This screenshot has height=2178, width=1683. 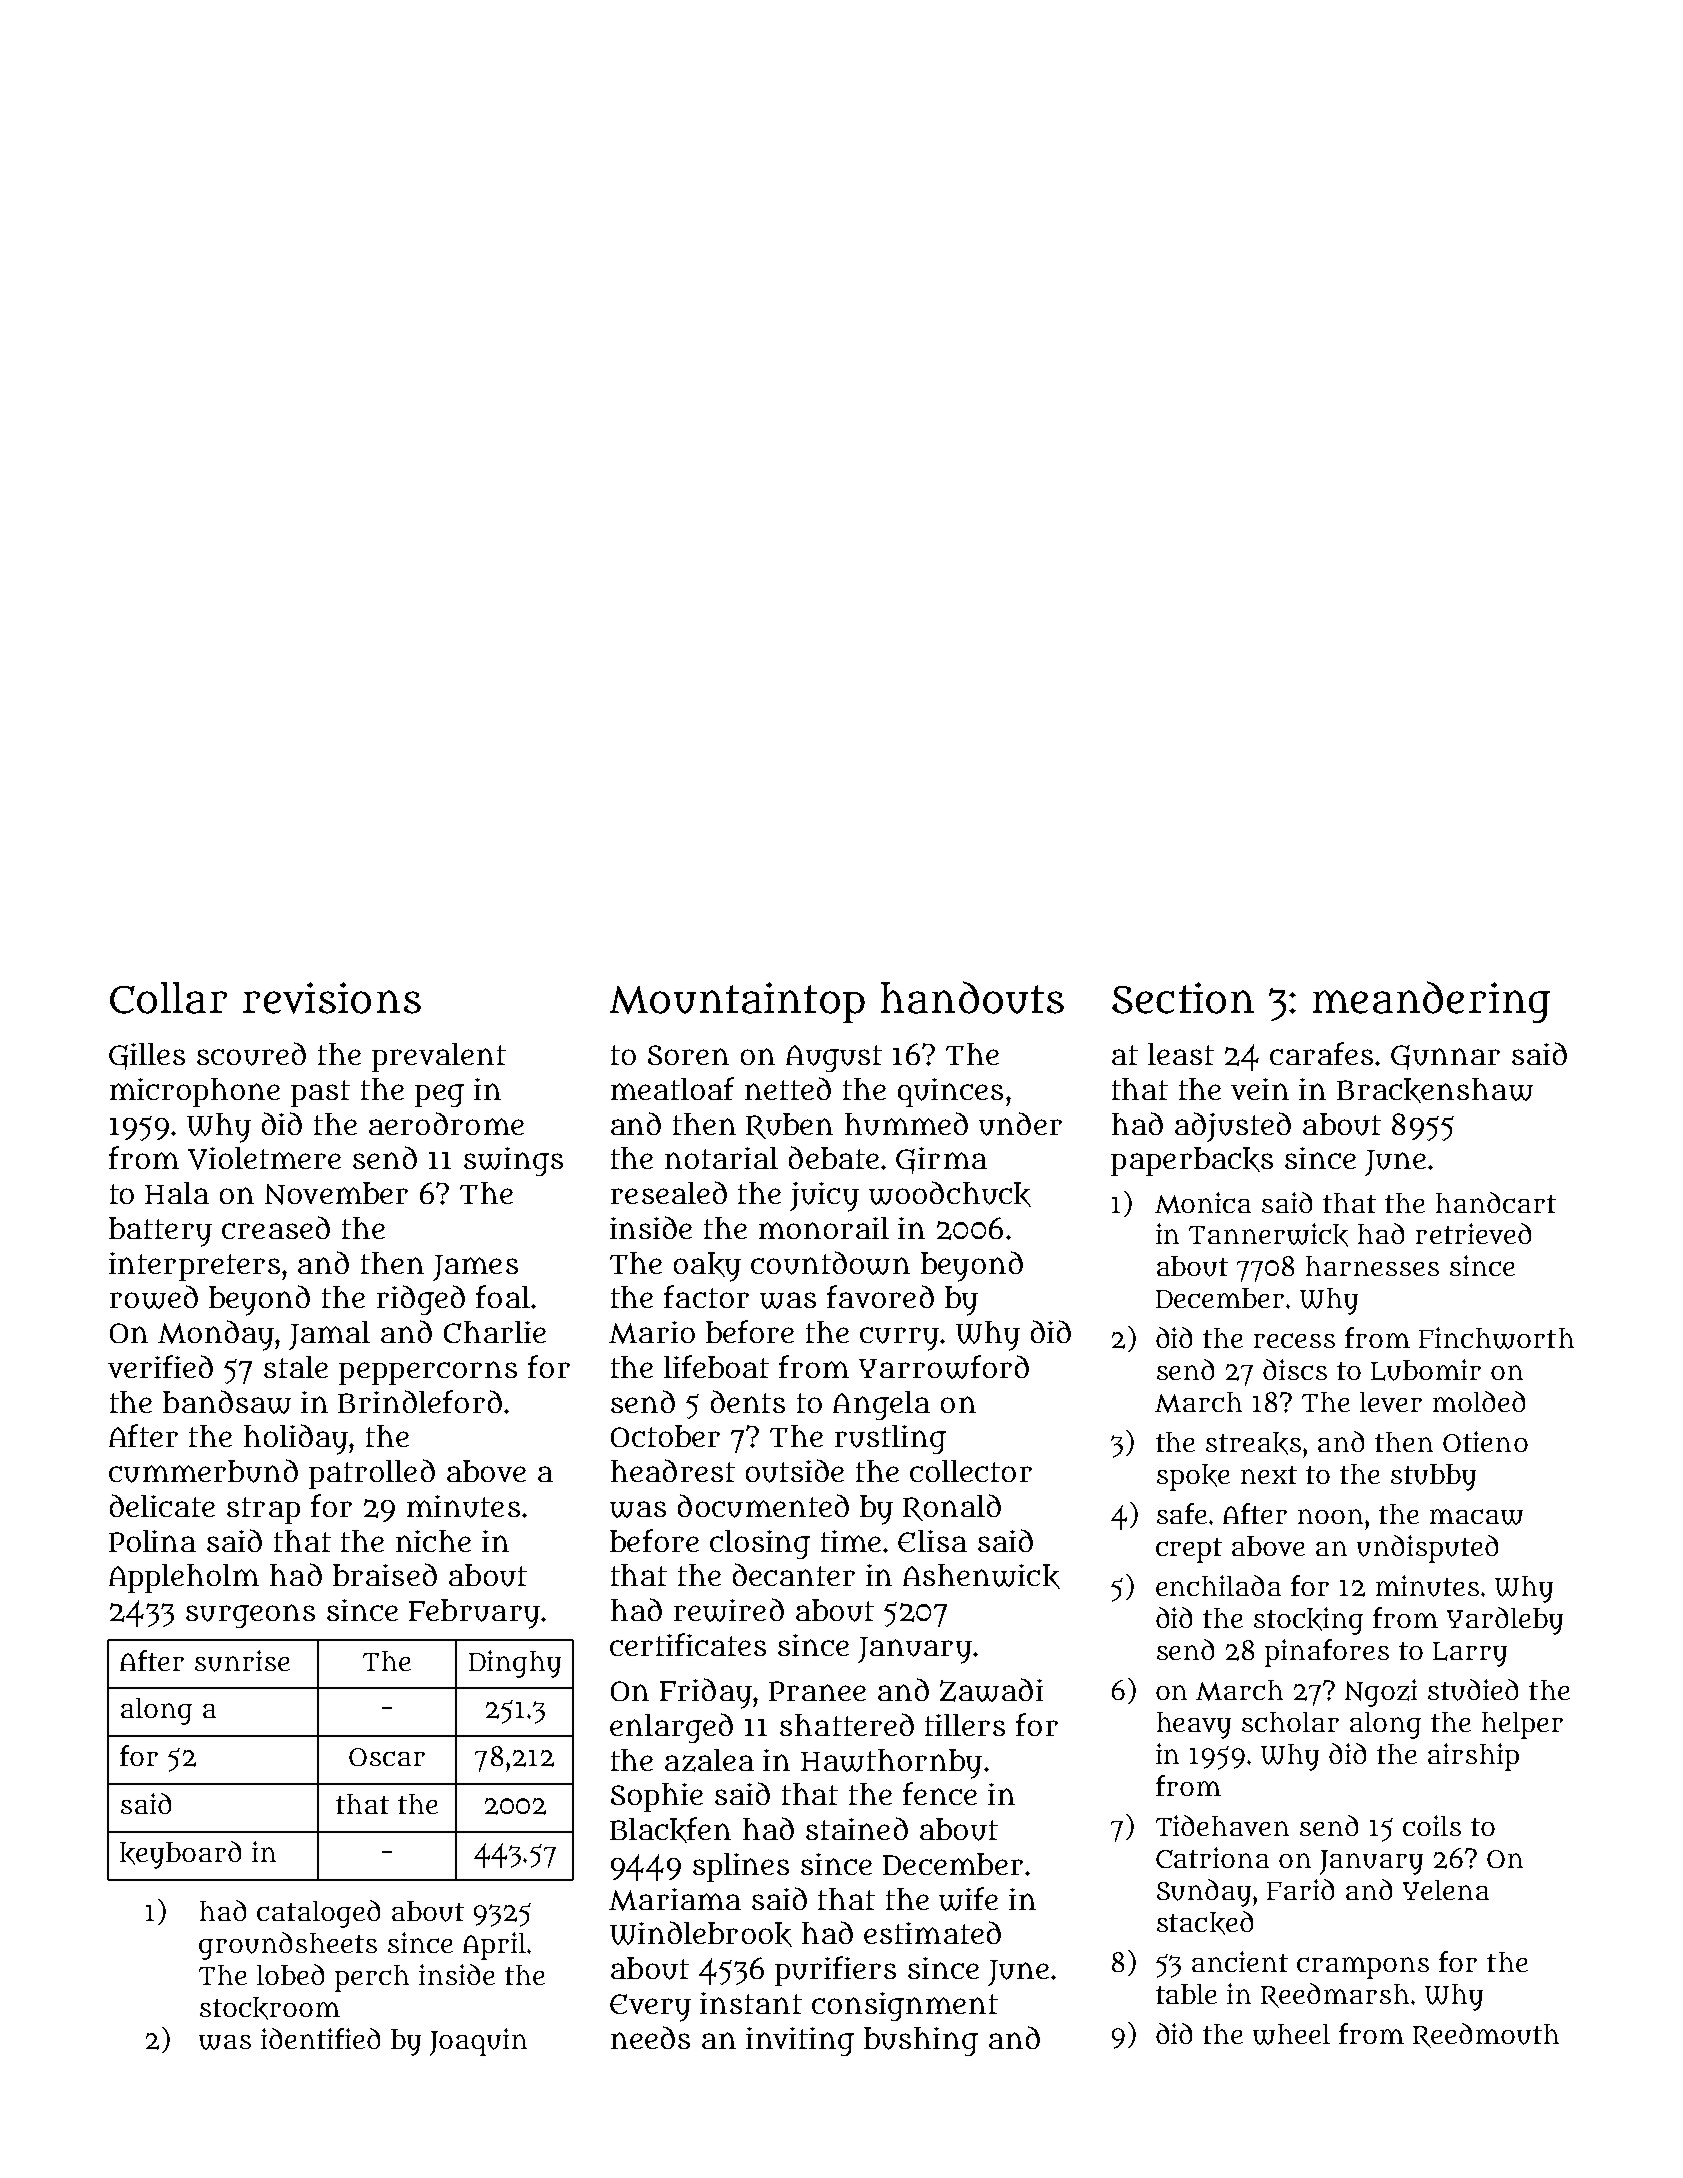 I want to click on needs, so click(x=650, y=2037).
